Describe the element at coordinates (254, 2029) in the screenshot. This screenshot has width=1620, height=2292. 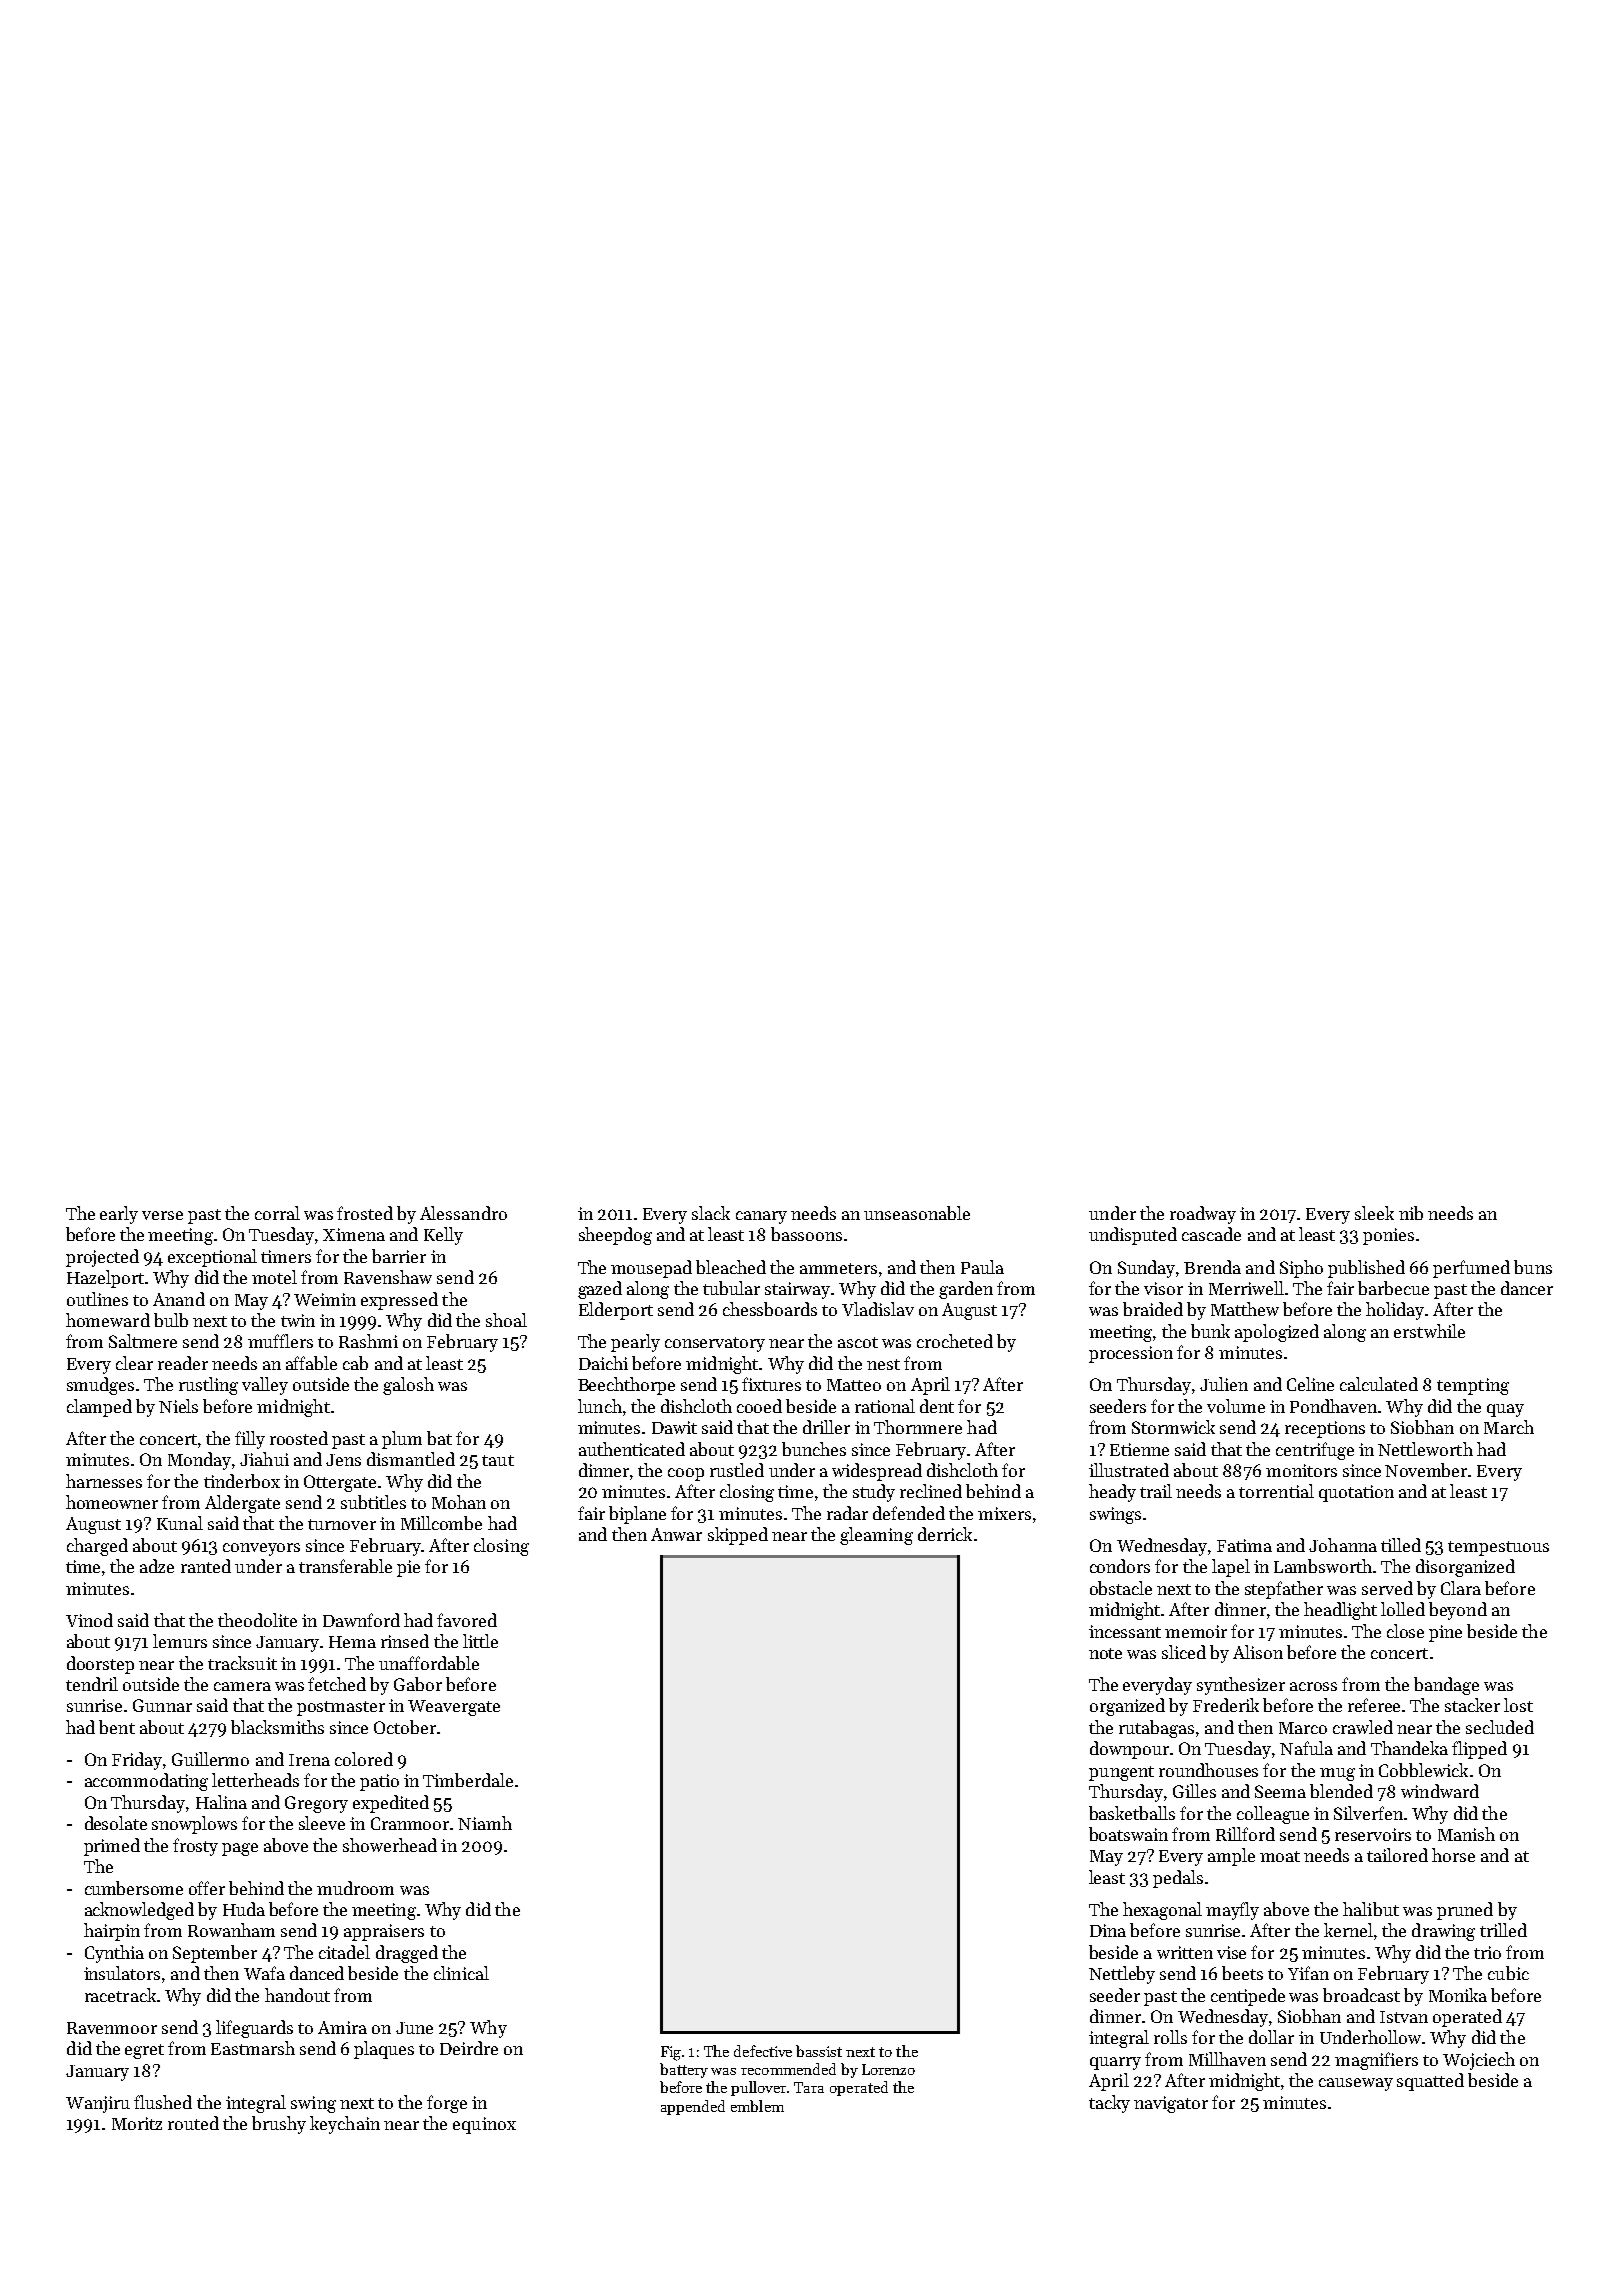
I see `lifeguards` at that location.
